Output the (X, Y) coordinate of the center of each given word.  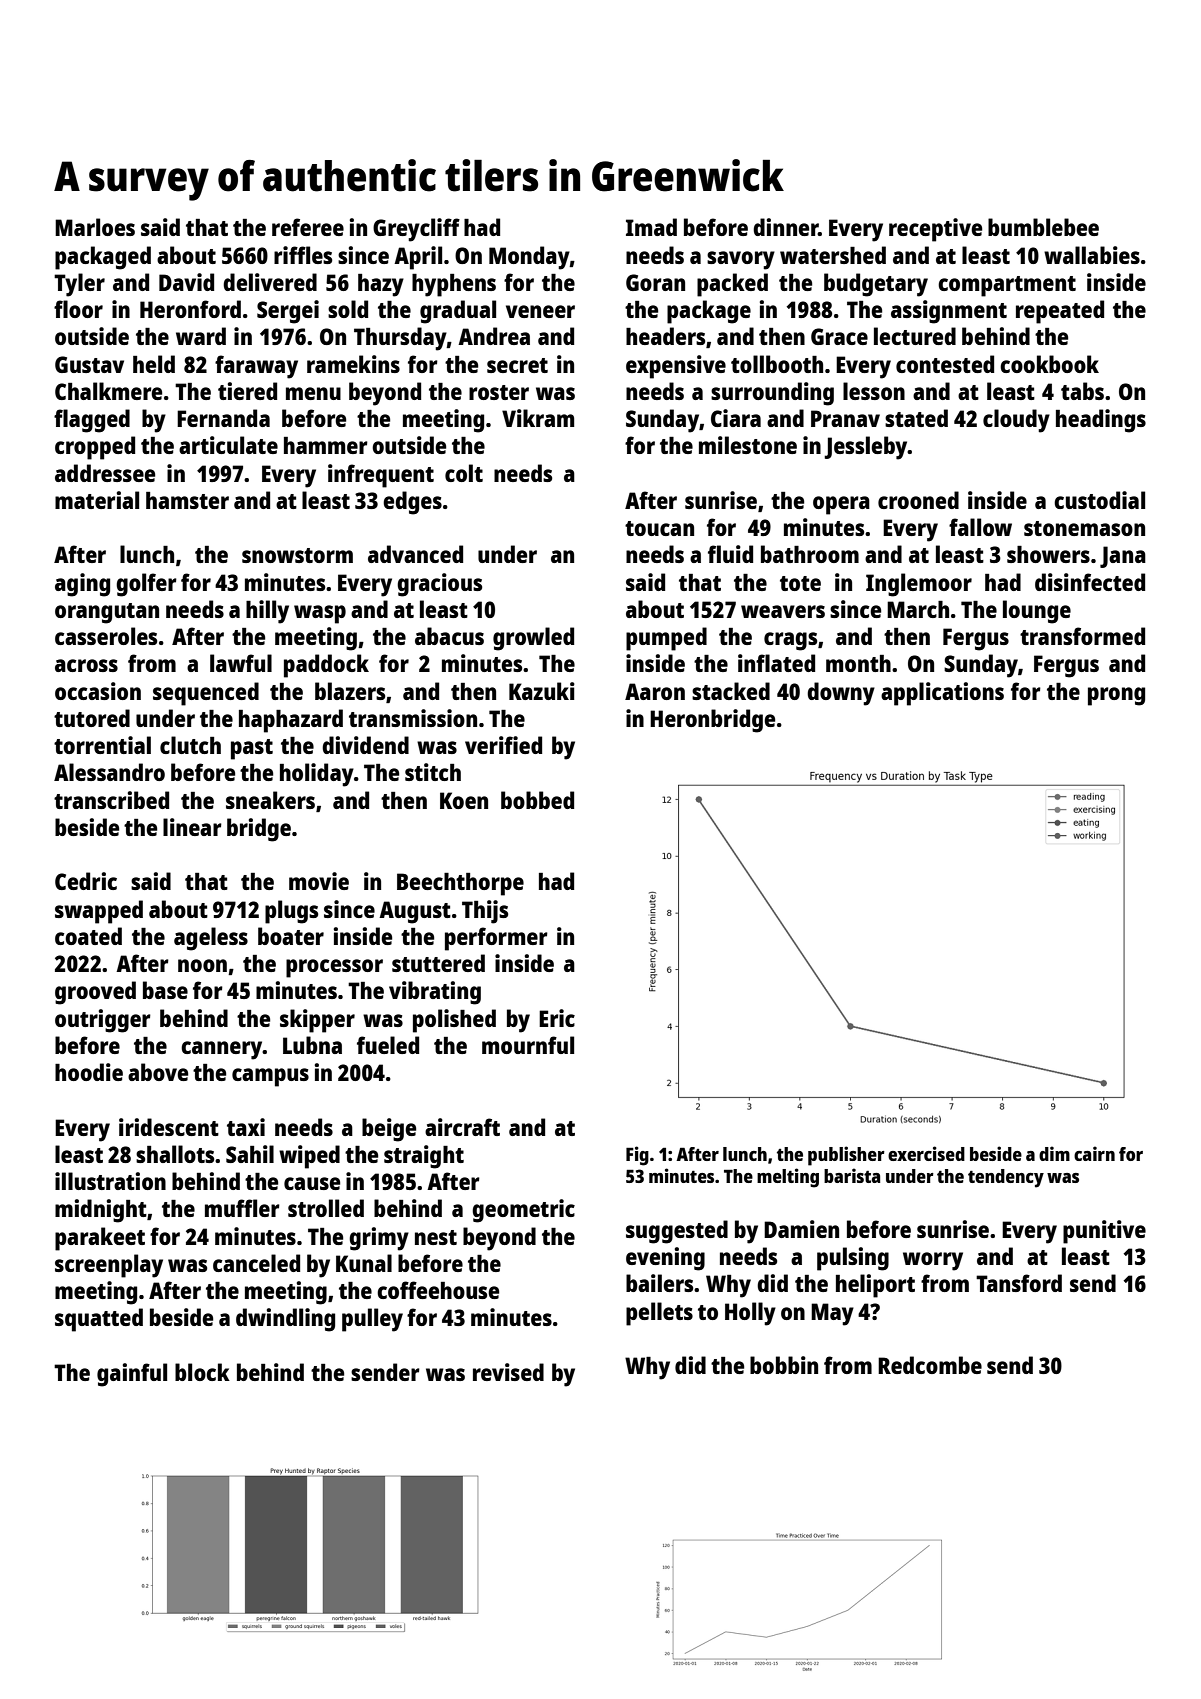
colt (464, 473)
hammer (326, 445)
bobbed (537, 800)
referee (308, 227)
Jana (1123, 557)
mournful (528, 1045)
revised (508, 1372)
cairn (1094, 1153)
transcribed (111, 800)
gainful (132, 1375)
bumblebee (1043, 227)
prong (1116, 696)
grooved (95, 993)
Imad (651, 227)
